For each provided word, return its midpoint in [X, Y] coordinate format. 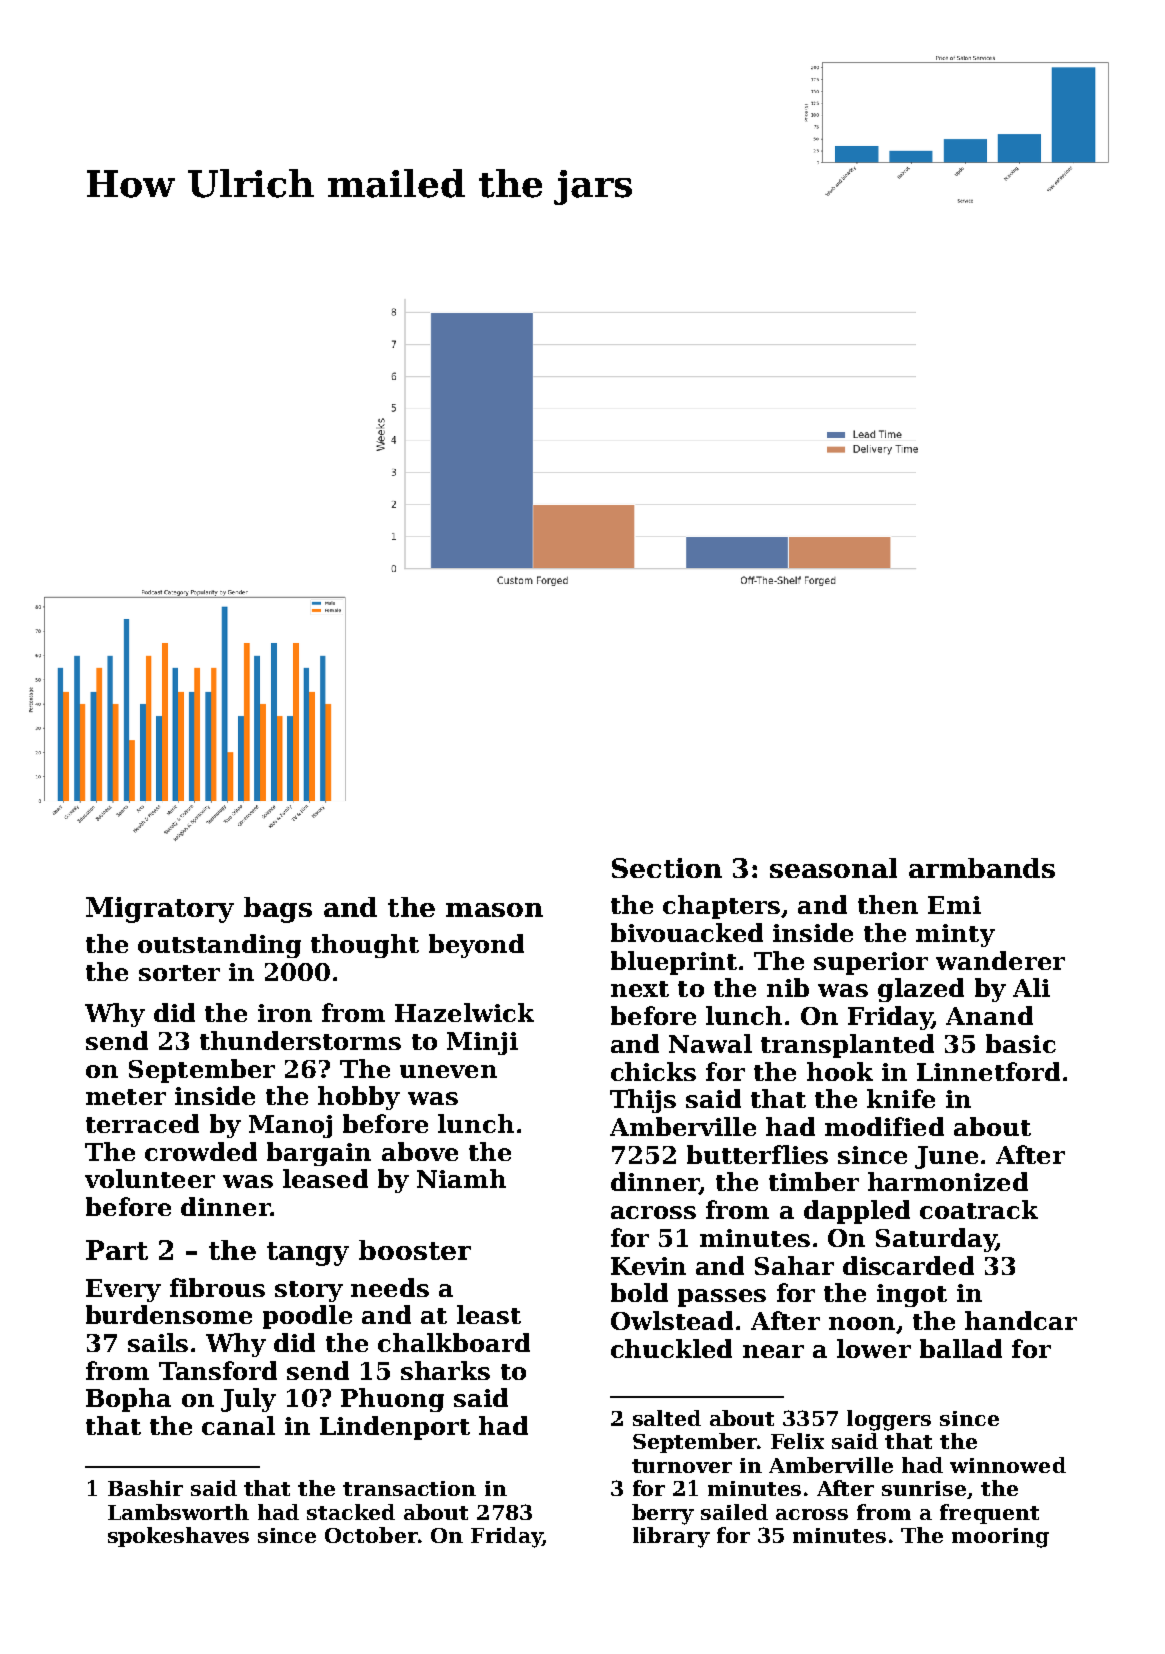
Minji [482, 1043]
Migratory [160, 910]
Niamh [461, 1178]
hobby [359, 1098]
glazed [921, 990]
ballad [961, 1348]
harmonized [948, 1181]
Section [667, 868]
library [671, 1537]
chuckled [671, 1348]
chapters [721, 907]
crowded [201, 1151]
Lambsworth [178, 1512]
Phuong [392, 1400]
